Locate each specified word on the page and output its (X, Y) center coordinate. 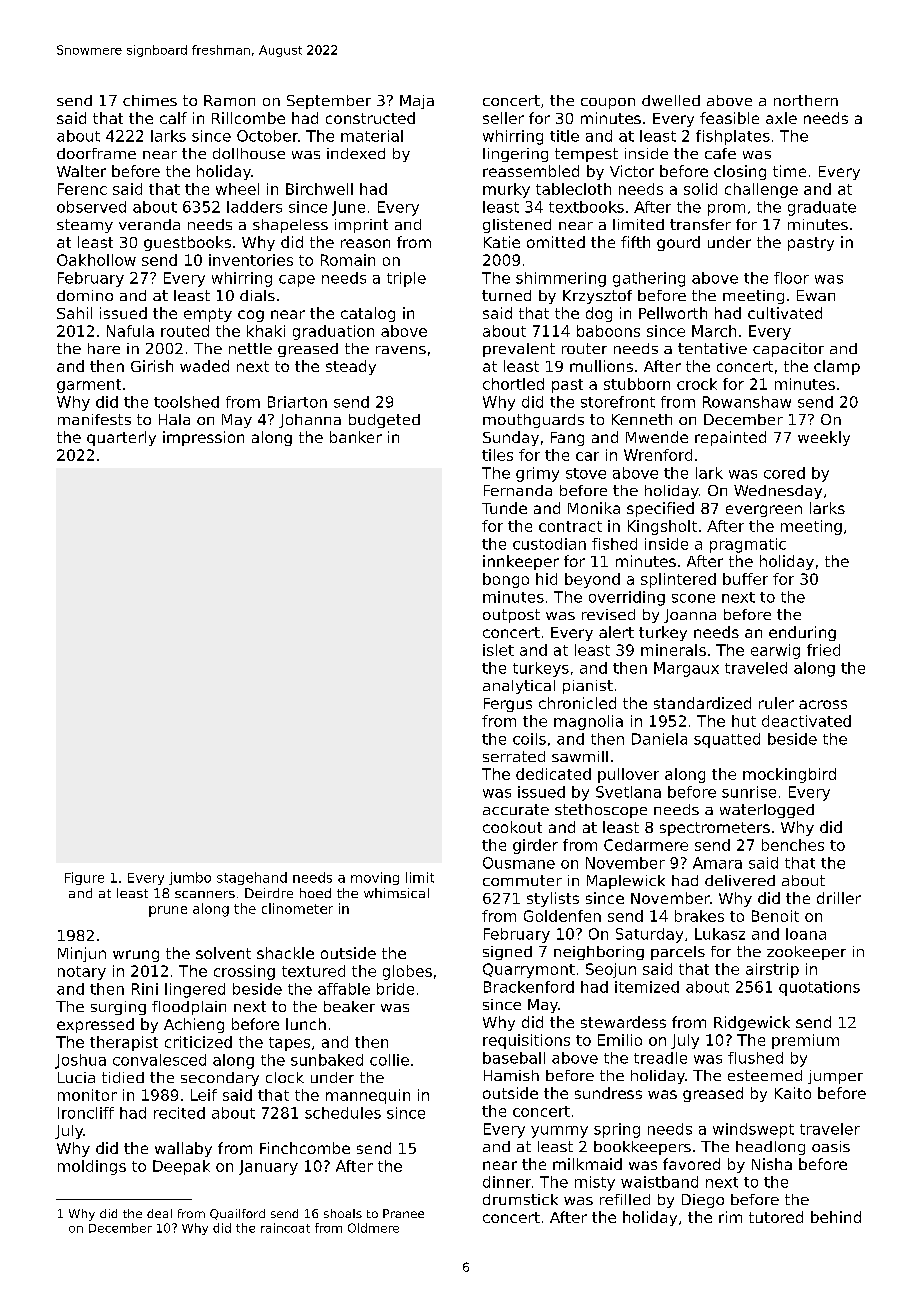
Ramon (229, 100)
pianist (588, 687)
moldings (92, 1167)
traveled (756, 668)
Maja (417, 102)
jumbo (190, 878)
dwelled (671, 100)
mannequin (368, 1096)
